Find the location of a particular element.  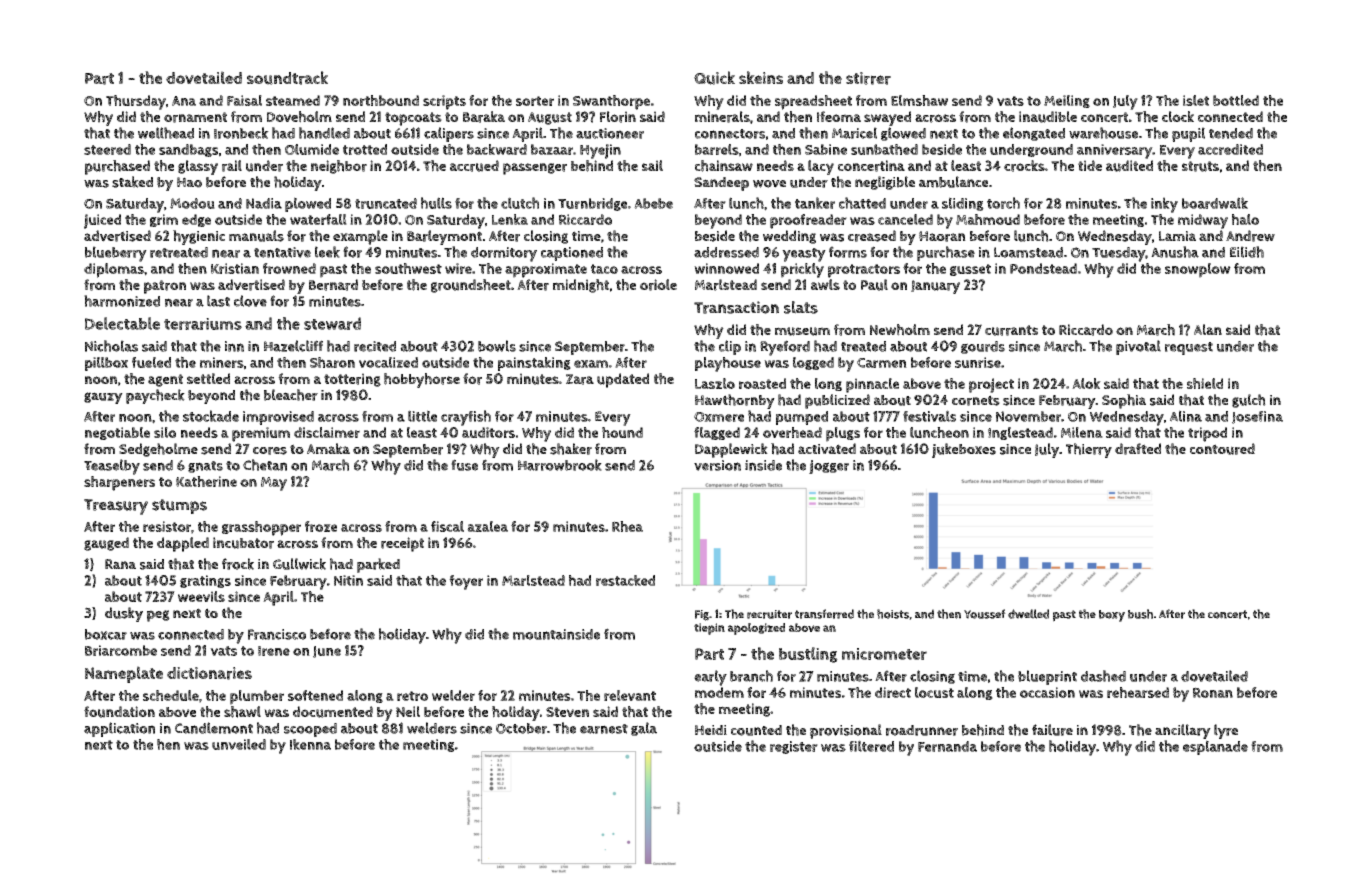

soundtrack is located at coordinates (287, 78).
